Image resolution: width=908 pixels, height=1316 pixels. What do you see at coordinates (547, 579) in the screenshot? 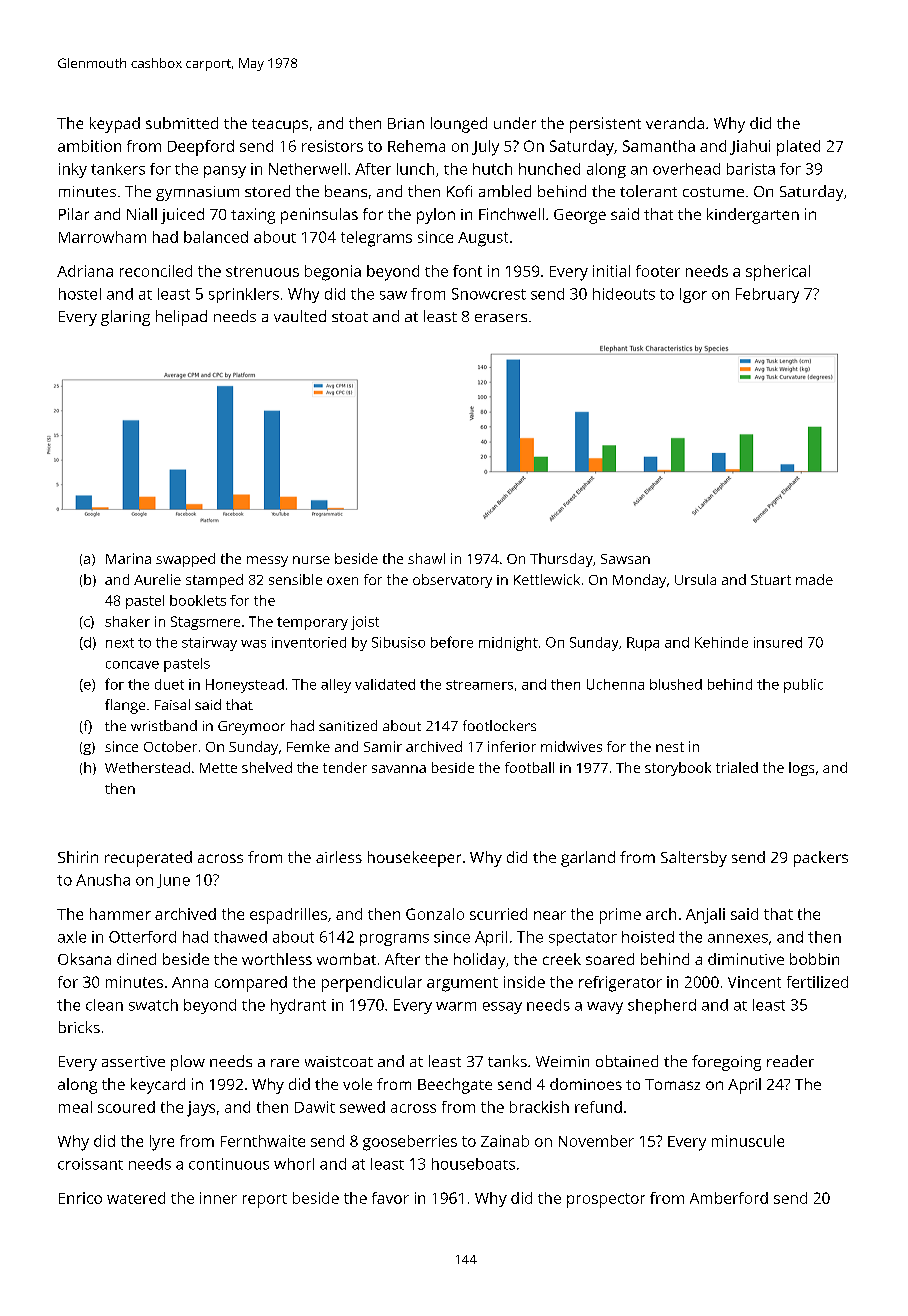
I see `Kettlewick` at bounding box center [547, 579].
